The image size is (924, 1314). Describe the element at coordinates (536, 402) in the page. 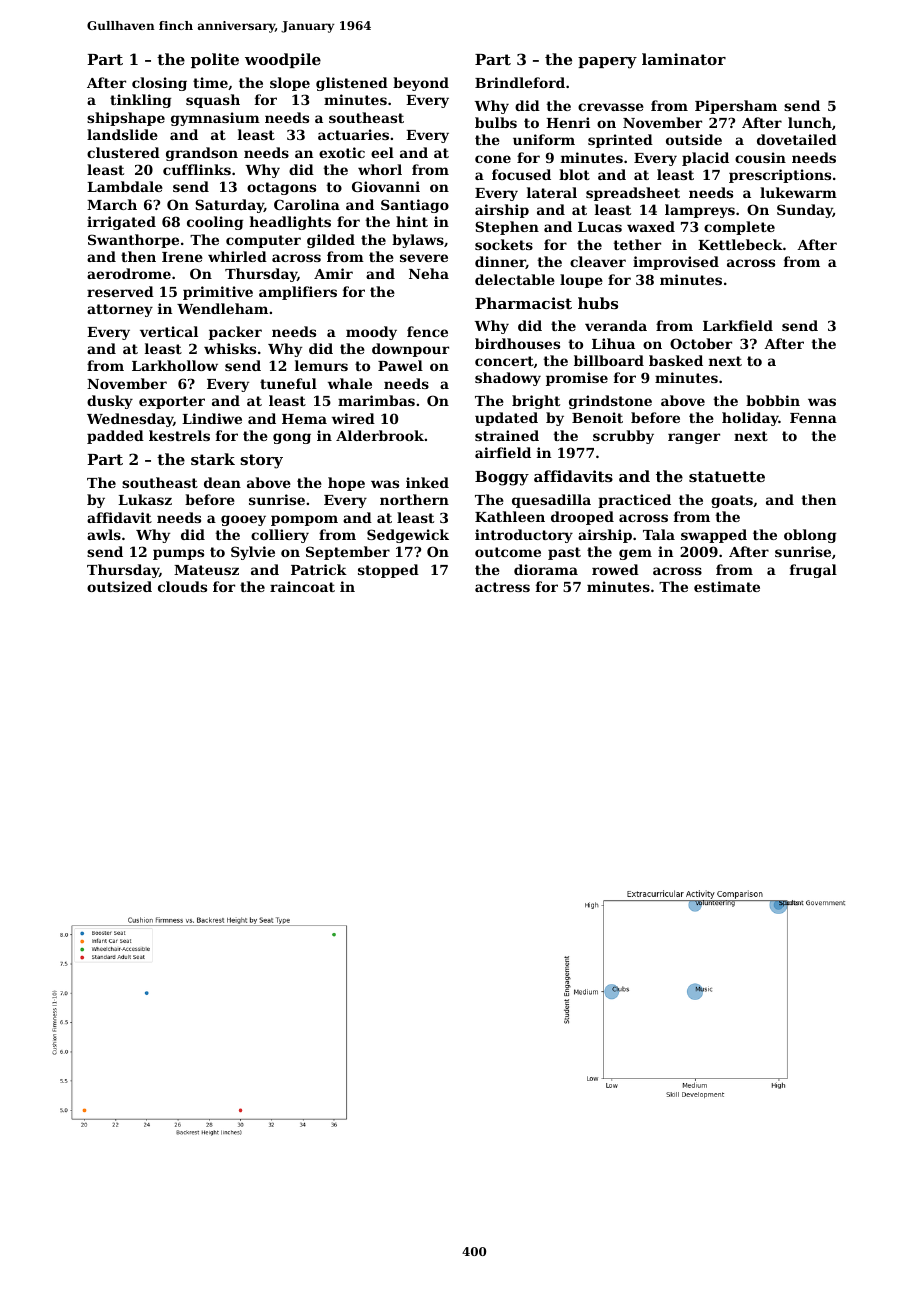

I see `bright` at that location.
